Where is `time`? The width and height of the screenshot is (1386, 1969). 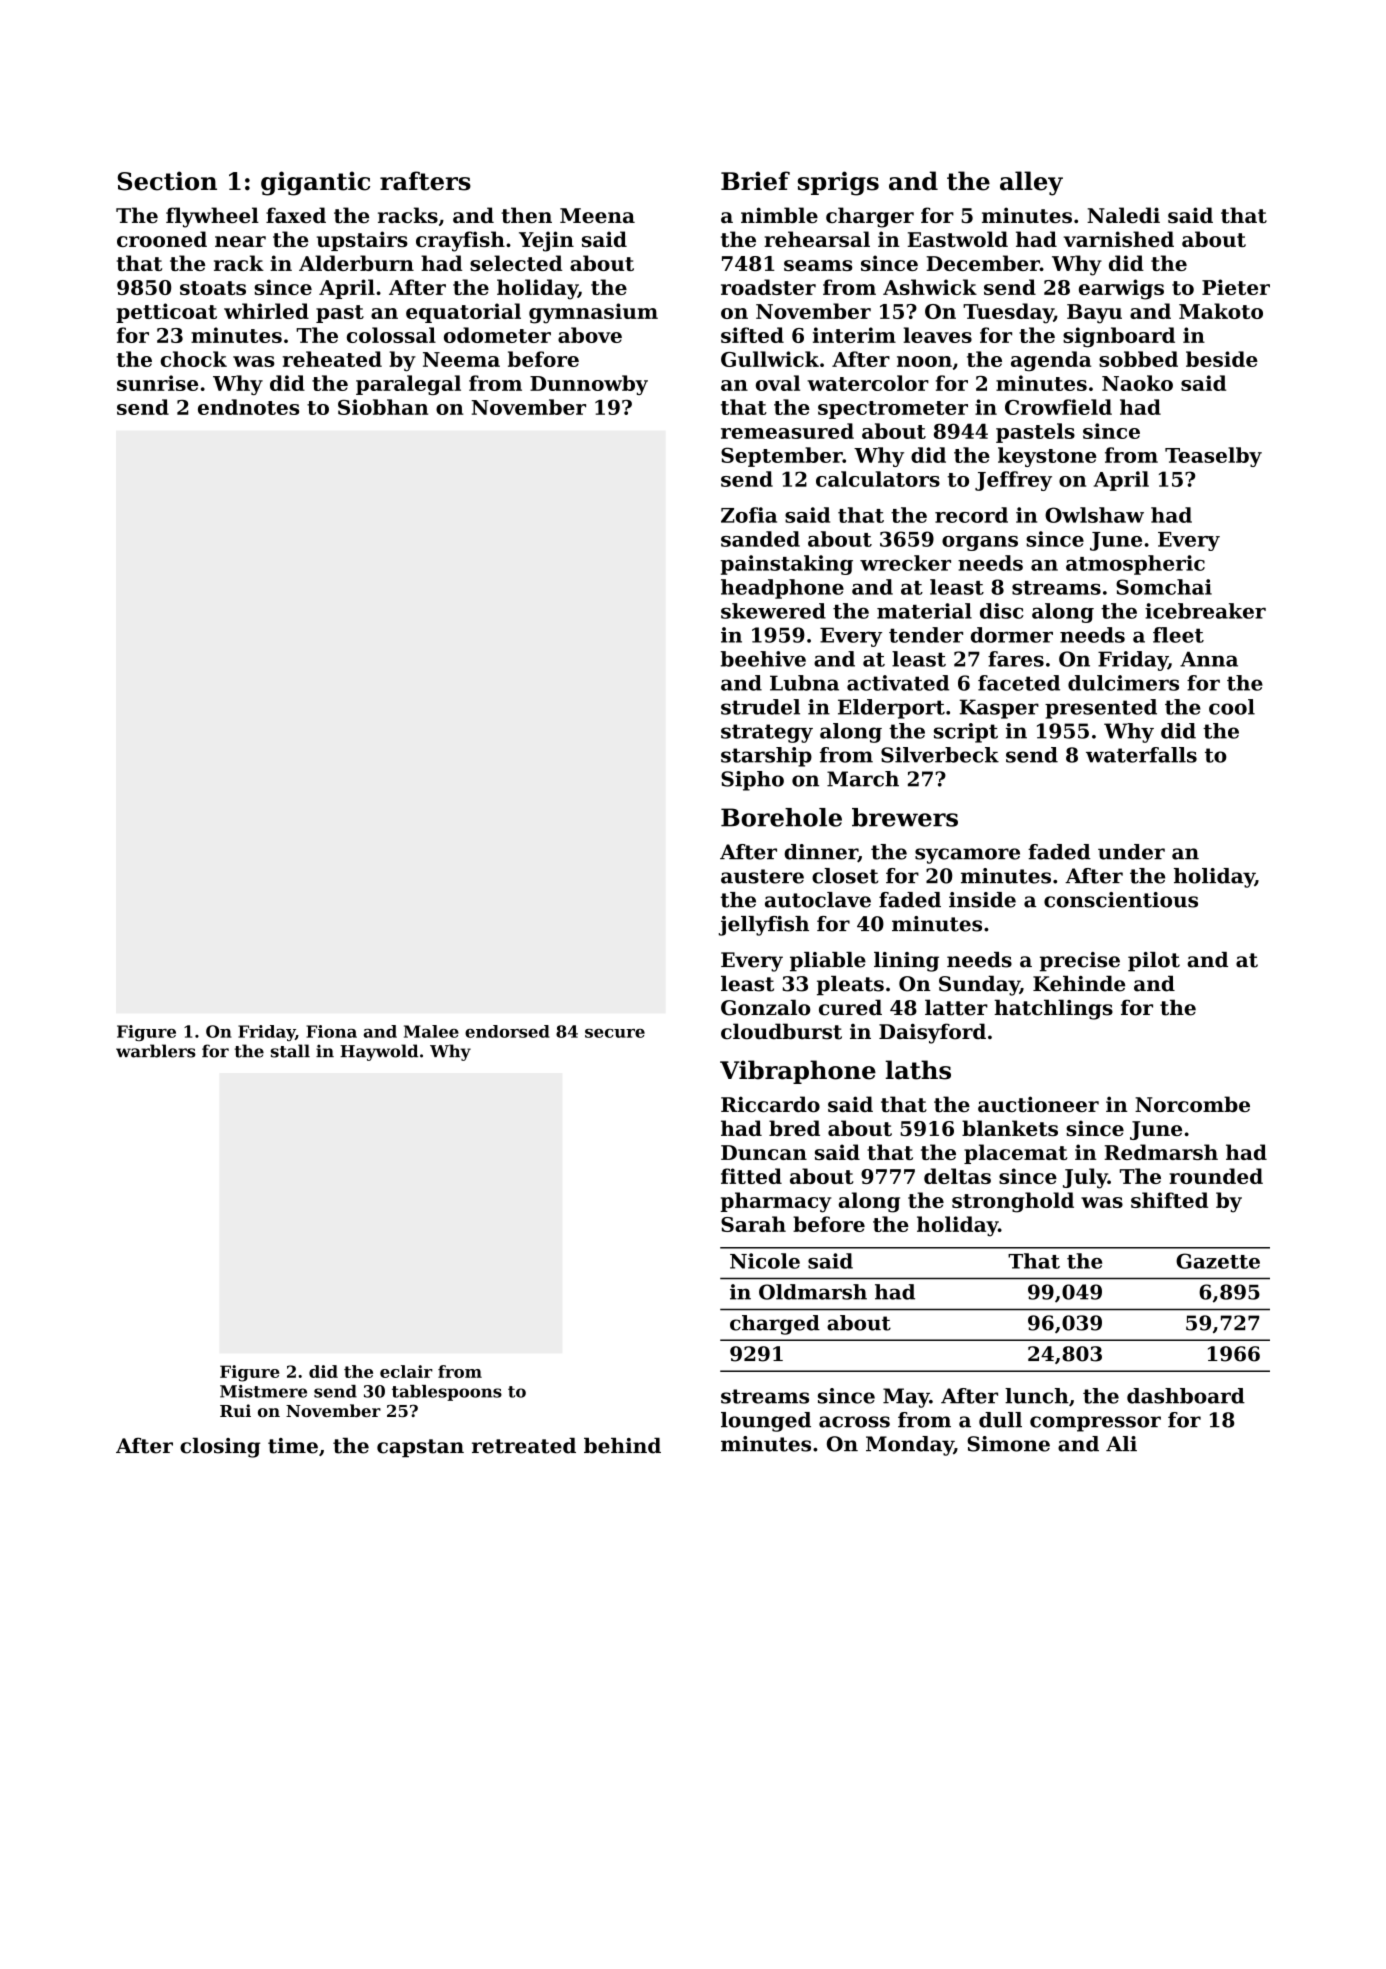
time is located at coordinates (293, 1446).
